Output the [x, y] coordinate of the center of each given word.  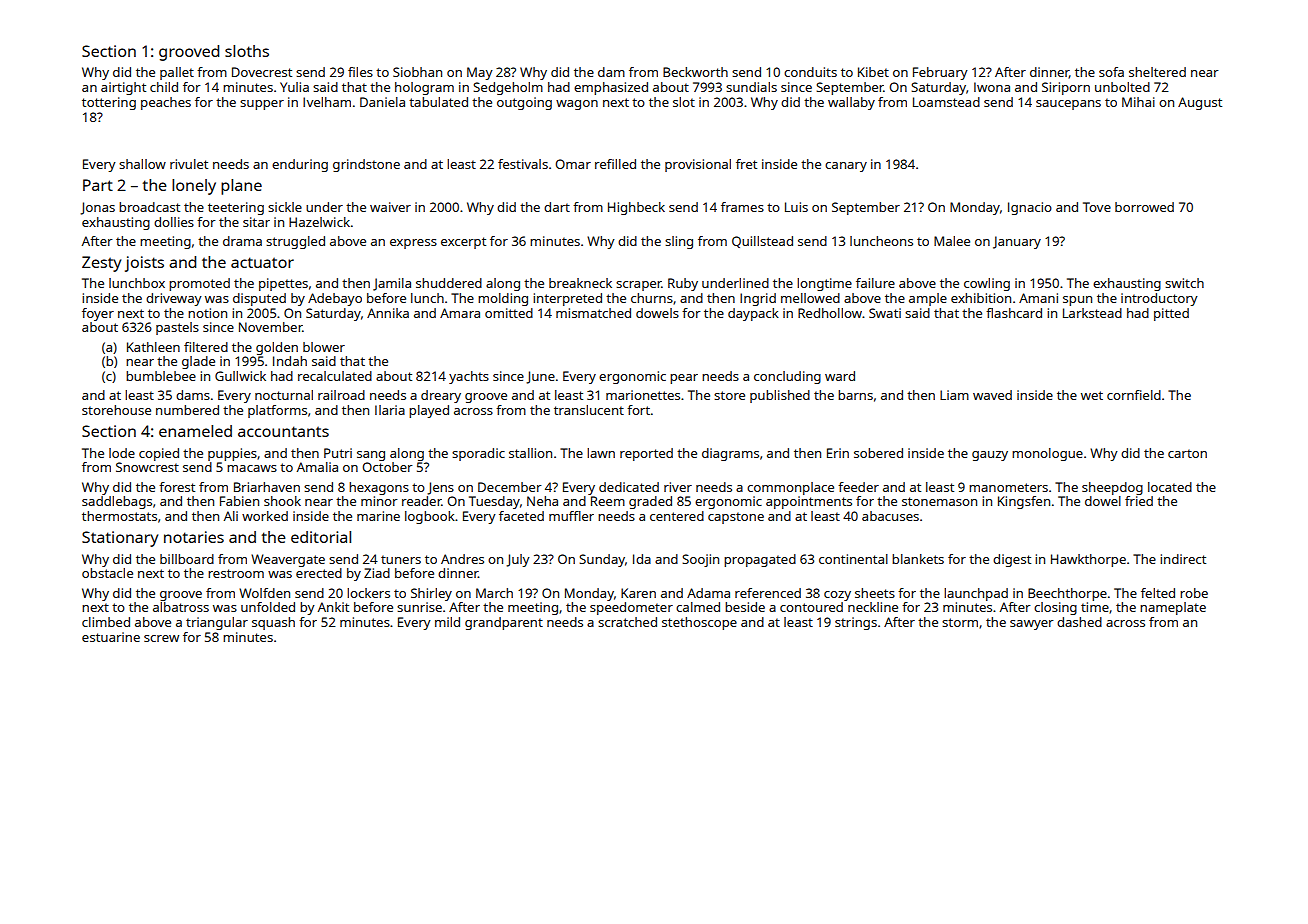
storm [960, 622]
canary [846, 167]
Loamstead [946, 102]
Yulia [294, 87]
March [494, 593]
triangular [217, 623]
